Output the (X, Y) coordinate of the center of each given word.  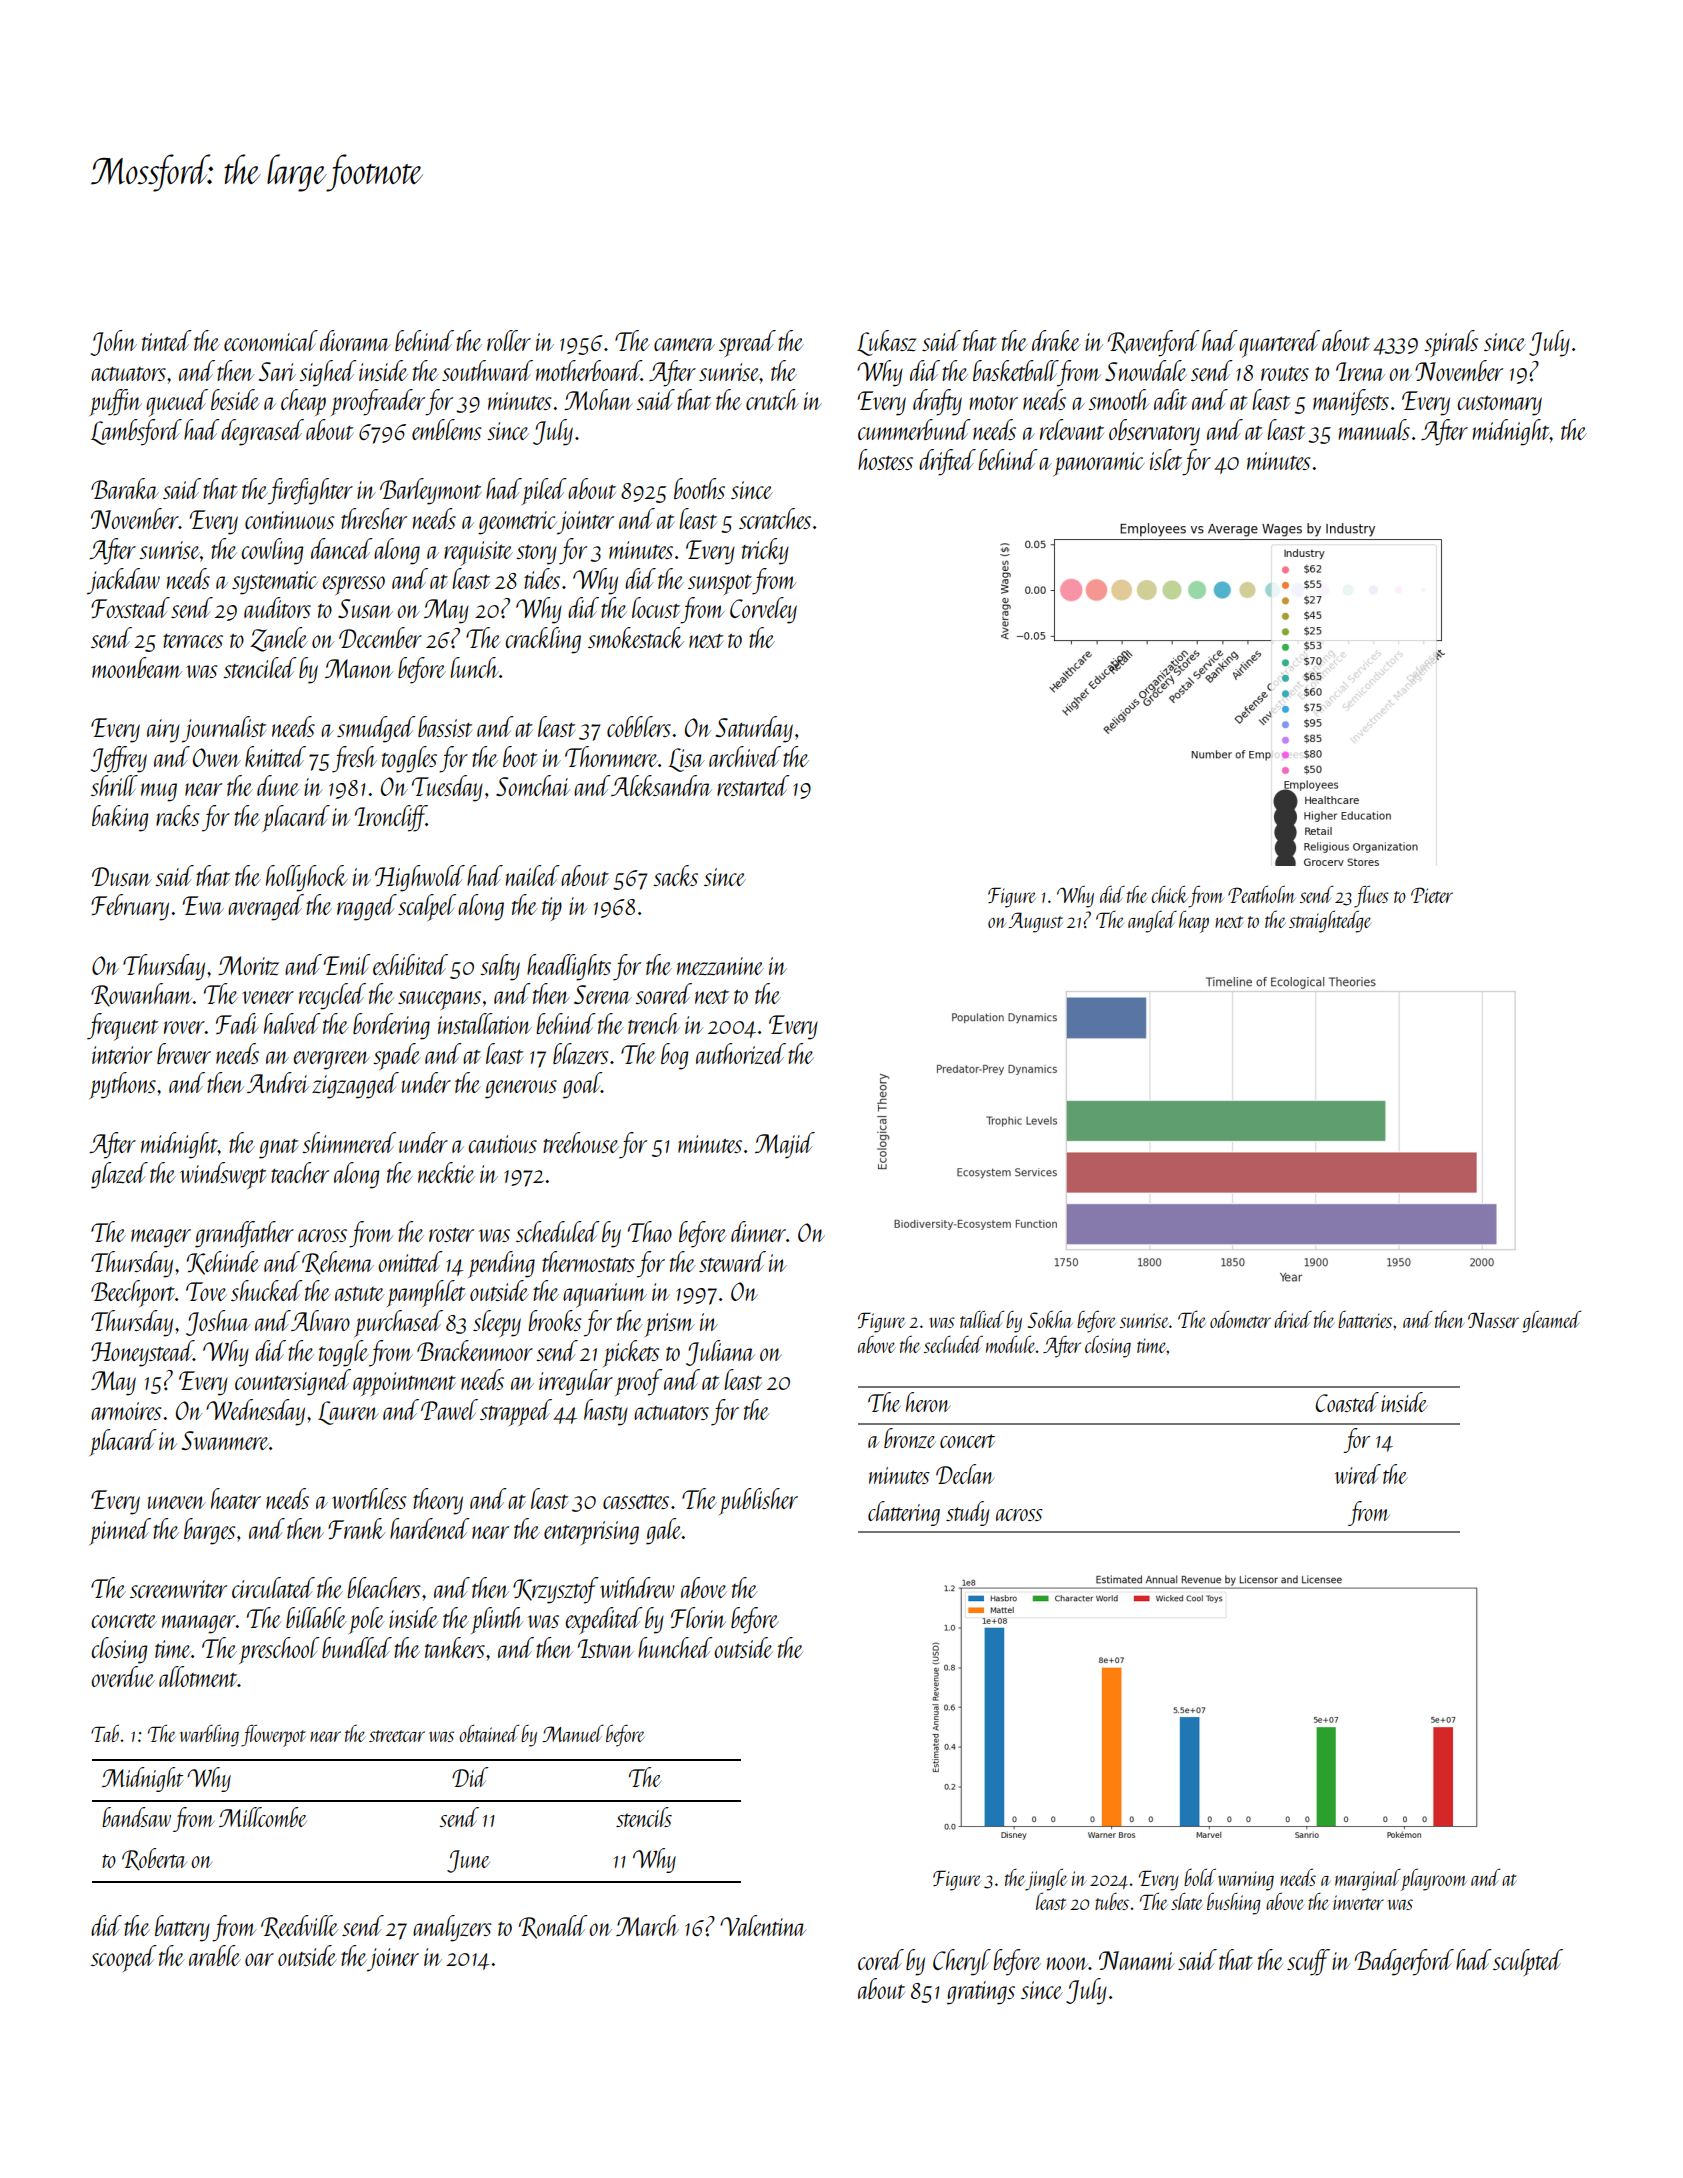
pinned (120, 1531)
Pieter (1432, 895)
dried (1293, 1319)
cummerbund (914, 429)
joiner (393, 1960)
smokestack (636, 637)
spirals (1451, 343)
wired (1358, 1474)
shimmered (349, 1142)
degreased (262, 432)
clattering (904, 1513)
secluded (953, 1344)
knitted (275, 756)
